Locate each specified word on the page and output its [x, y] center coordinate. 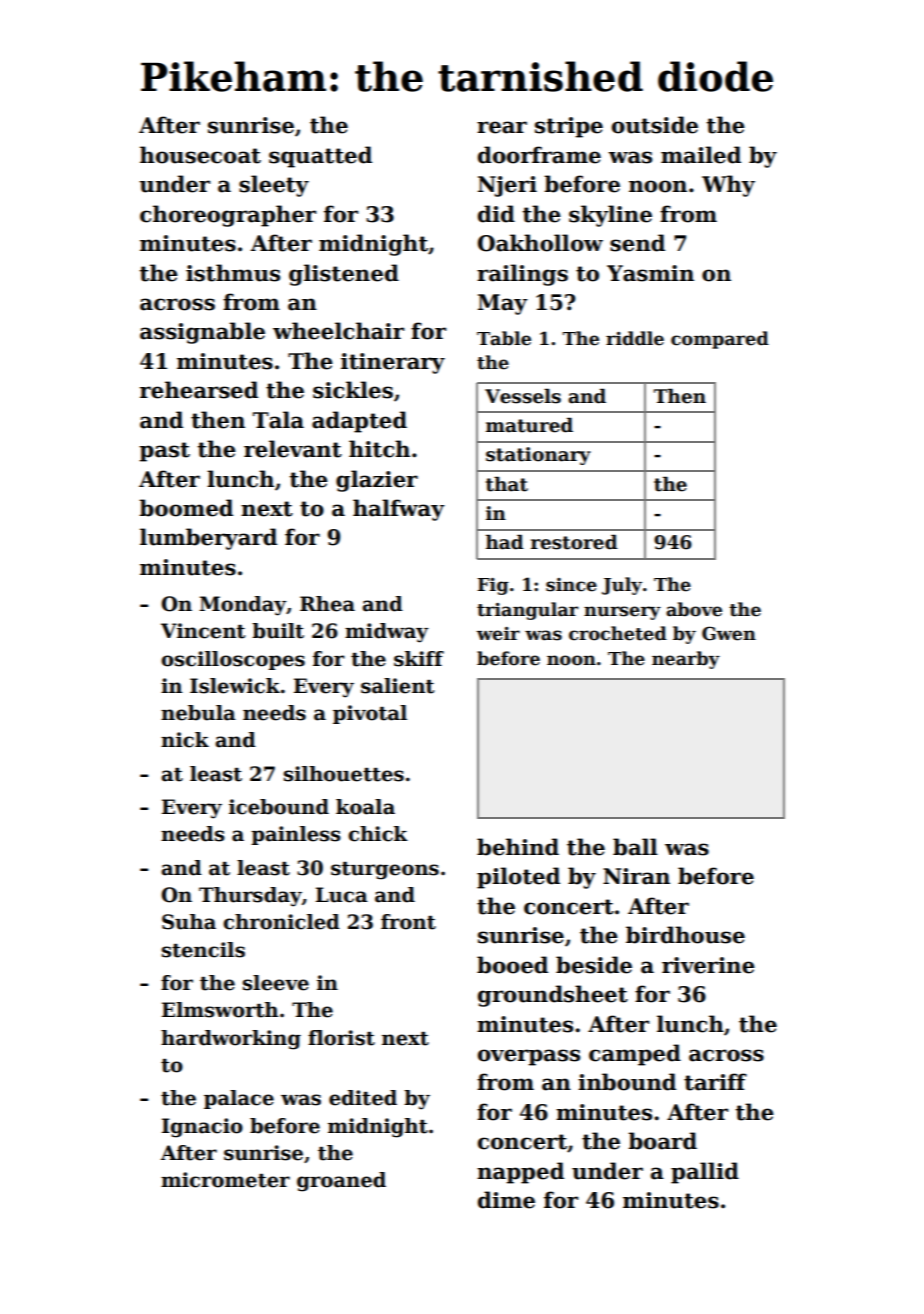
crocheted [618, 633]
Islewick [235, 686]
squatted [320, 157]
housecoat [200, 155]
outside [655, 125]
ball [635, 847]
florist [341, 1038]
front [408, 922]
